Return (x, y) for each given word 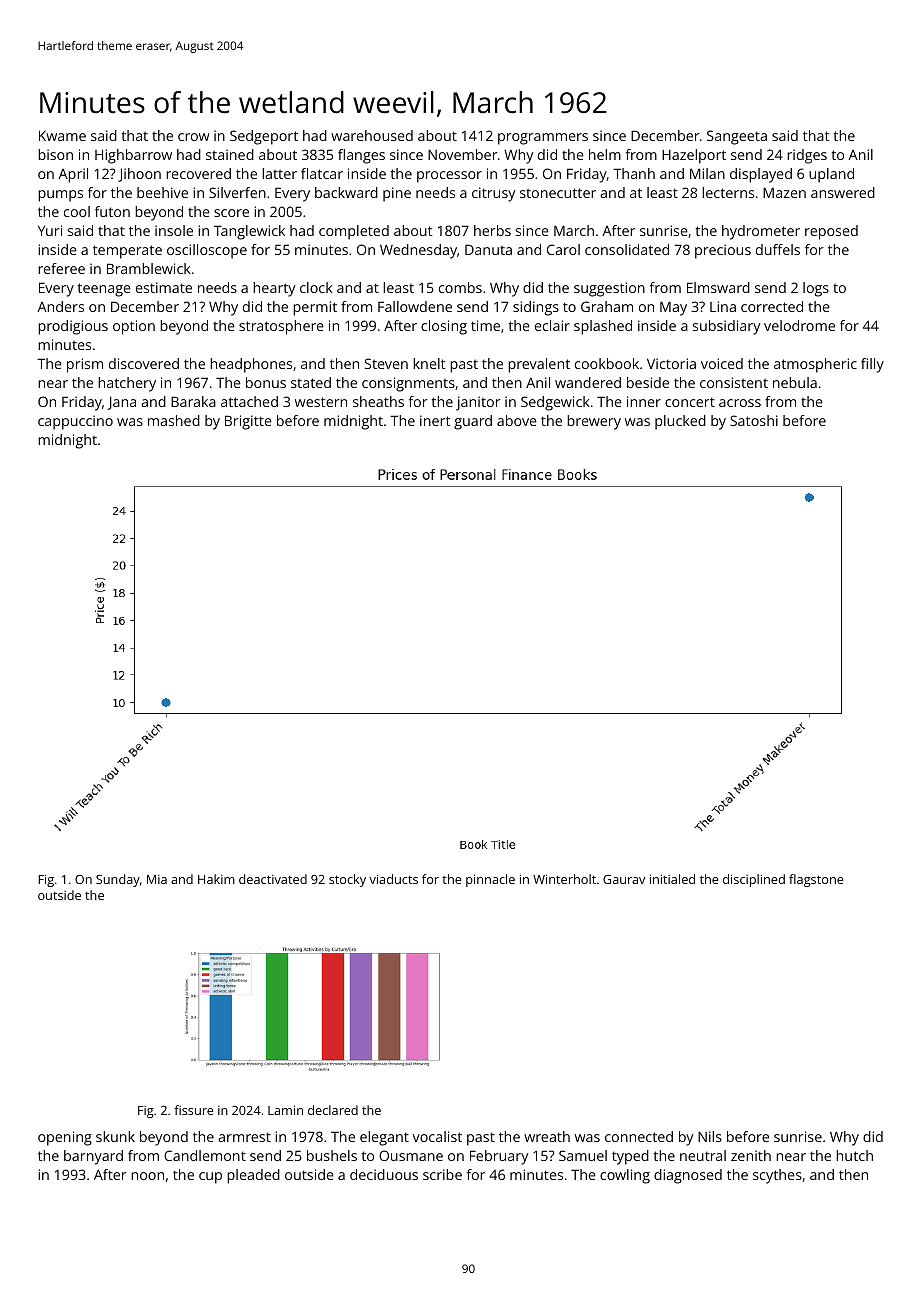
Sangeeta (737, 137)
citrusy (493, 194)
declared (333, 1110)
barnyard (93, 1157)
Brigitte (248, 422)
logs (816, 289)
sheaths (378, 401)
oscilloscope (207, 251)
